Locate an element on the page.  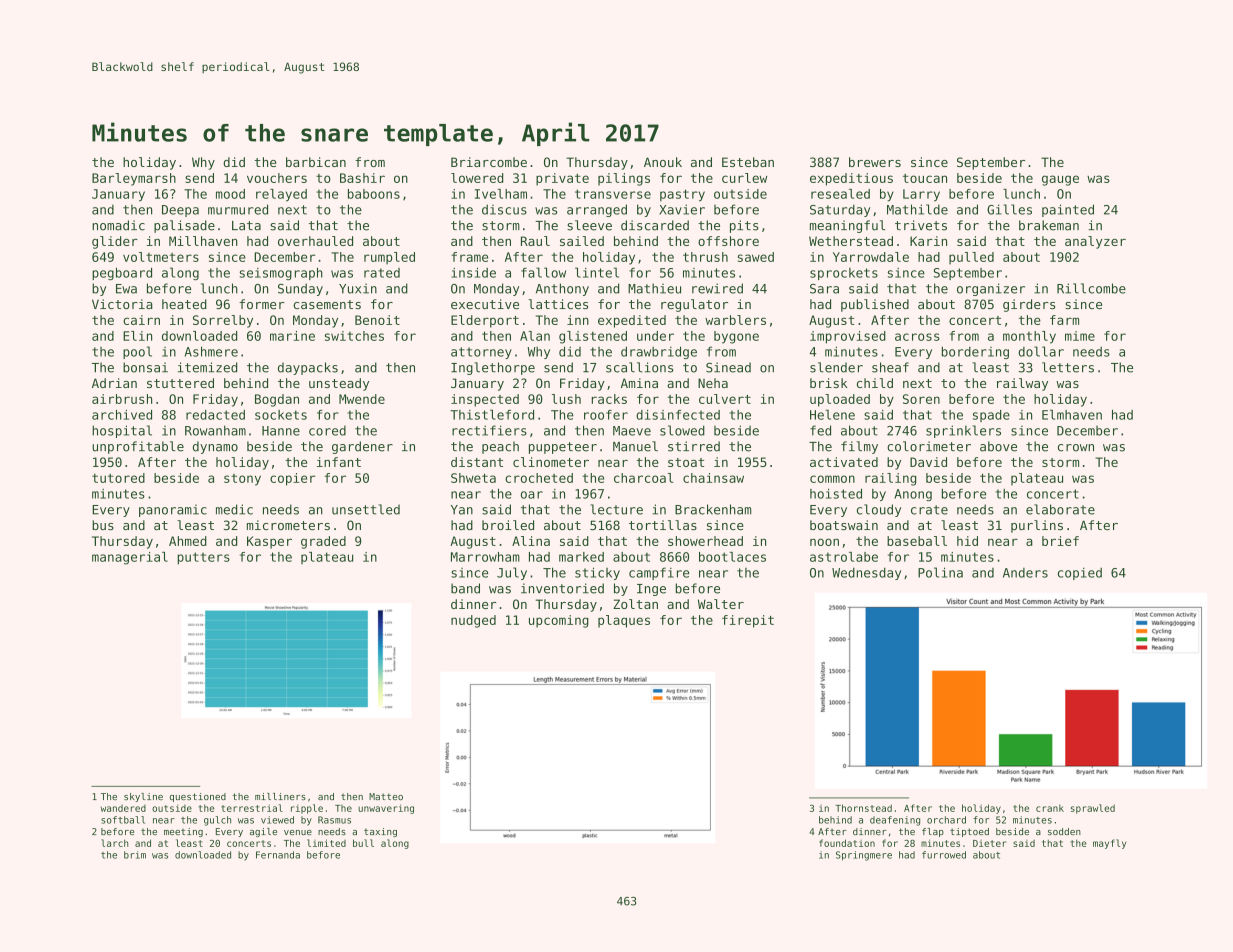
inventoried is located at coordinates (562, 588).
